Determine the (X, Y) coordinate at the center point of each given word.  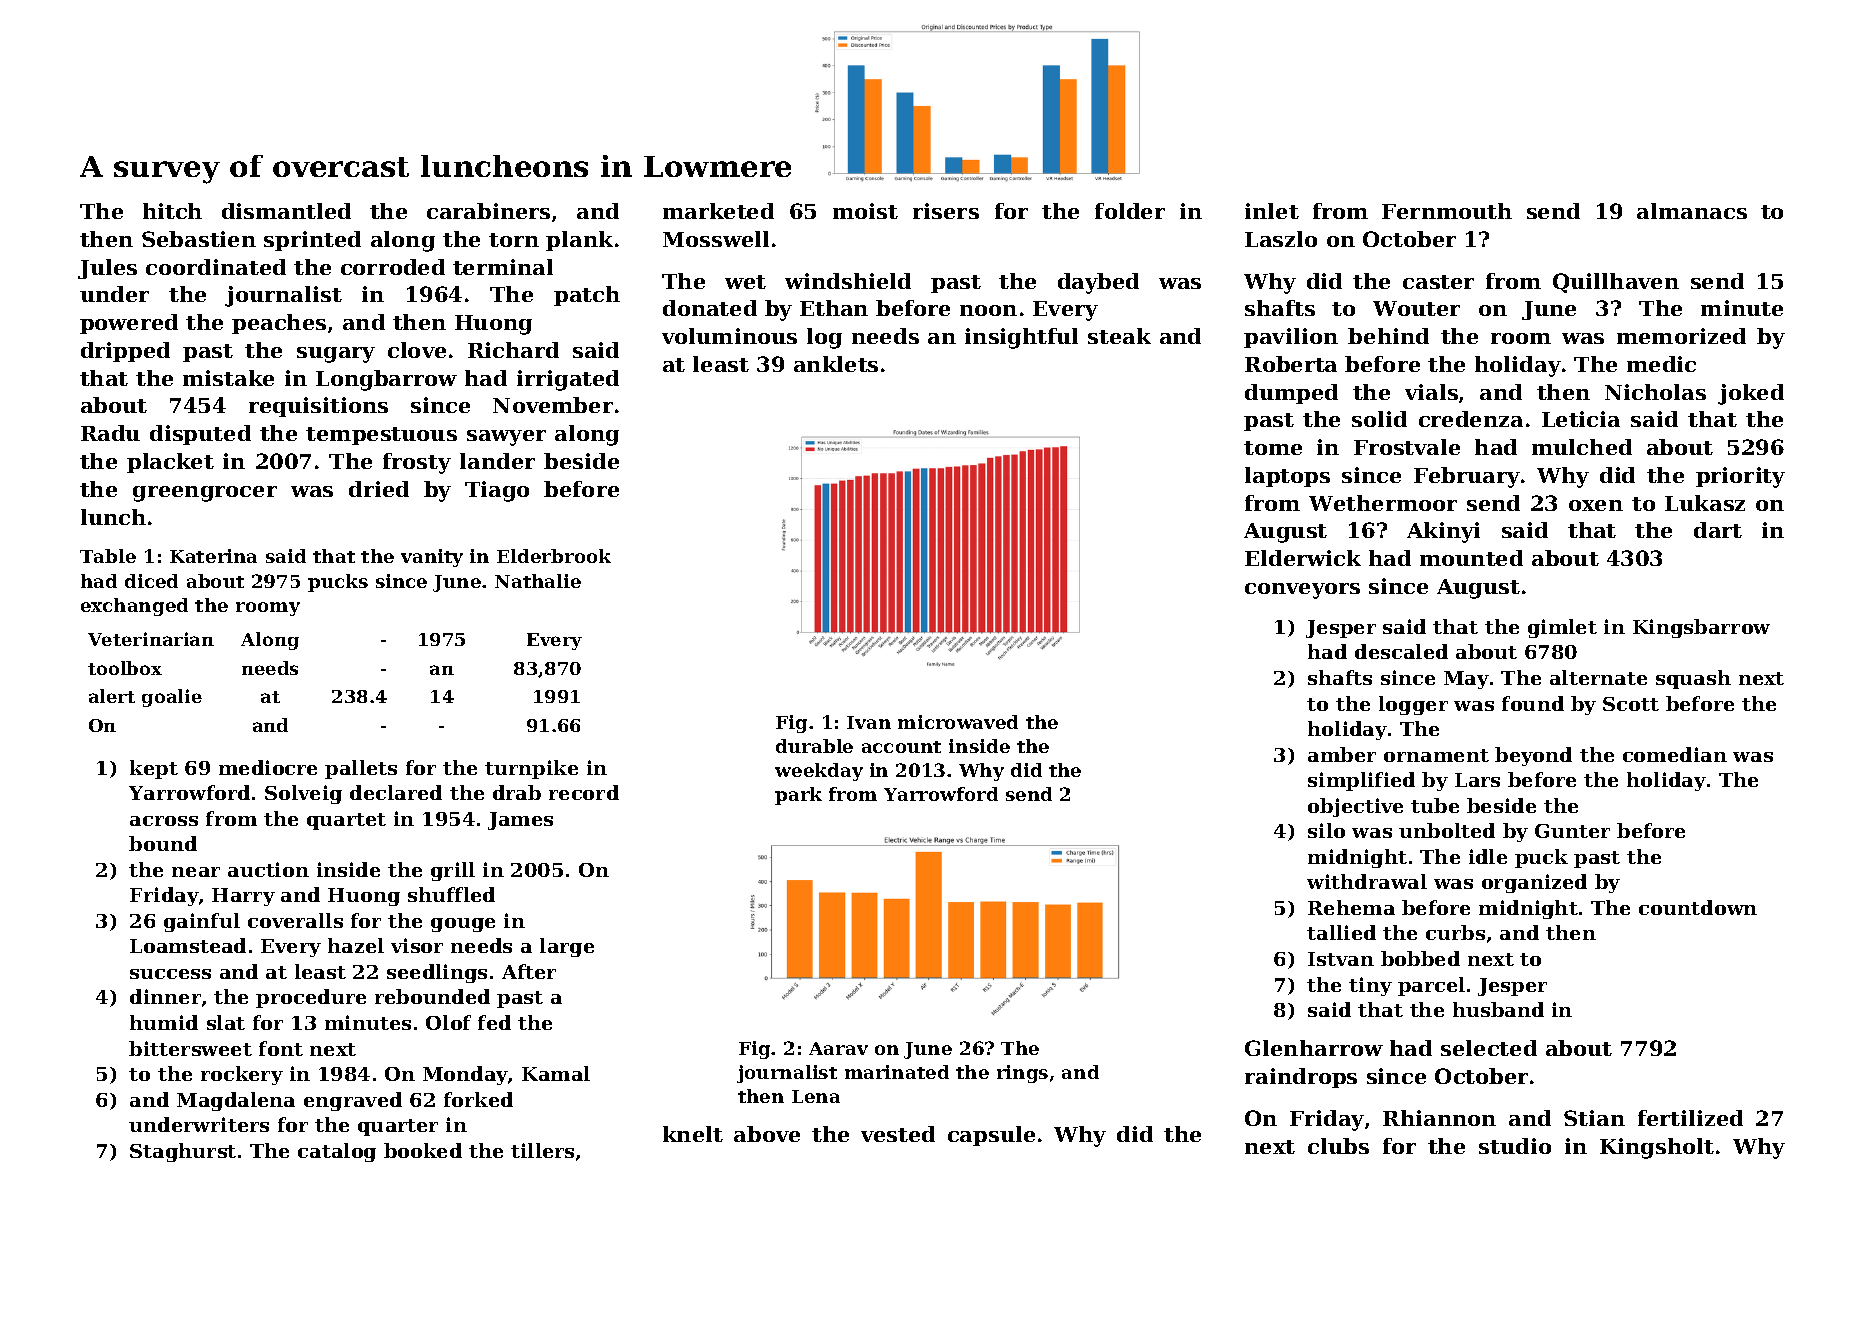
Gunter (1572, 831)
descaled (1401, 651)
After (529, 971)
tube (1435, 805)
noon (988, 310)
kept (154, 769)
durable (814, 746)
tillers (542, 1150)
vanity (432, 558)
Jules (107, 269)
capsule (991, 1136)
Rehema (1351, 907)
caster (1438, 282)
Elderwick (1303, 558)
